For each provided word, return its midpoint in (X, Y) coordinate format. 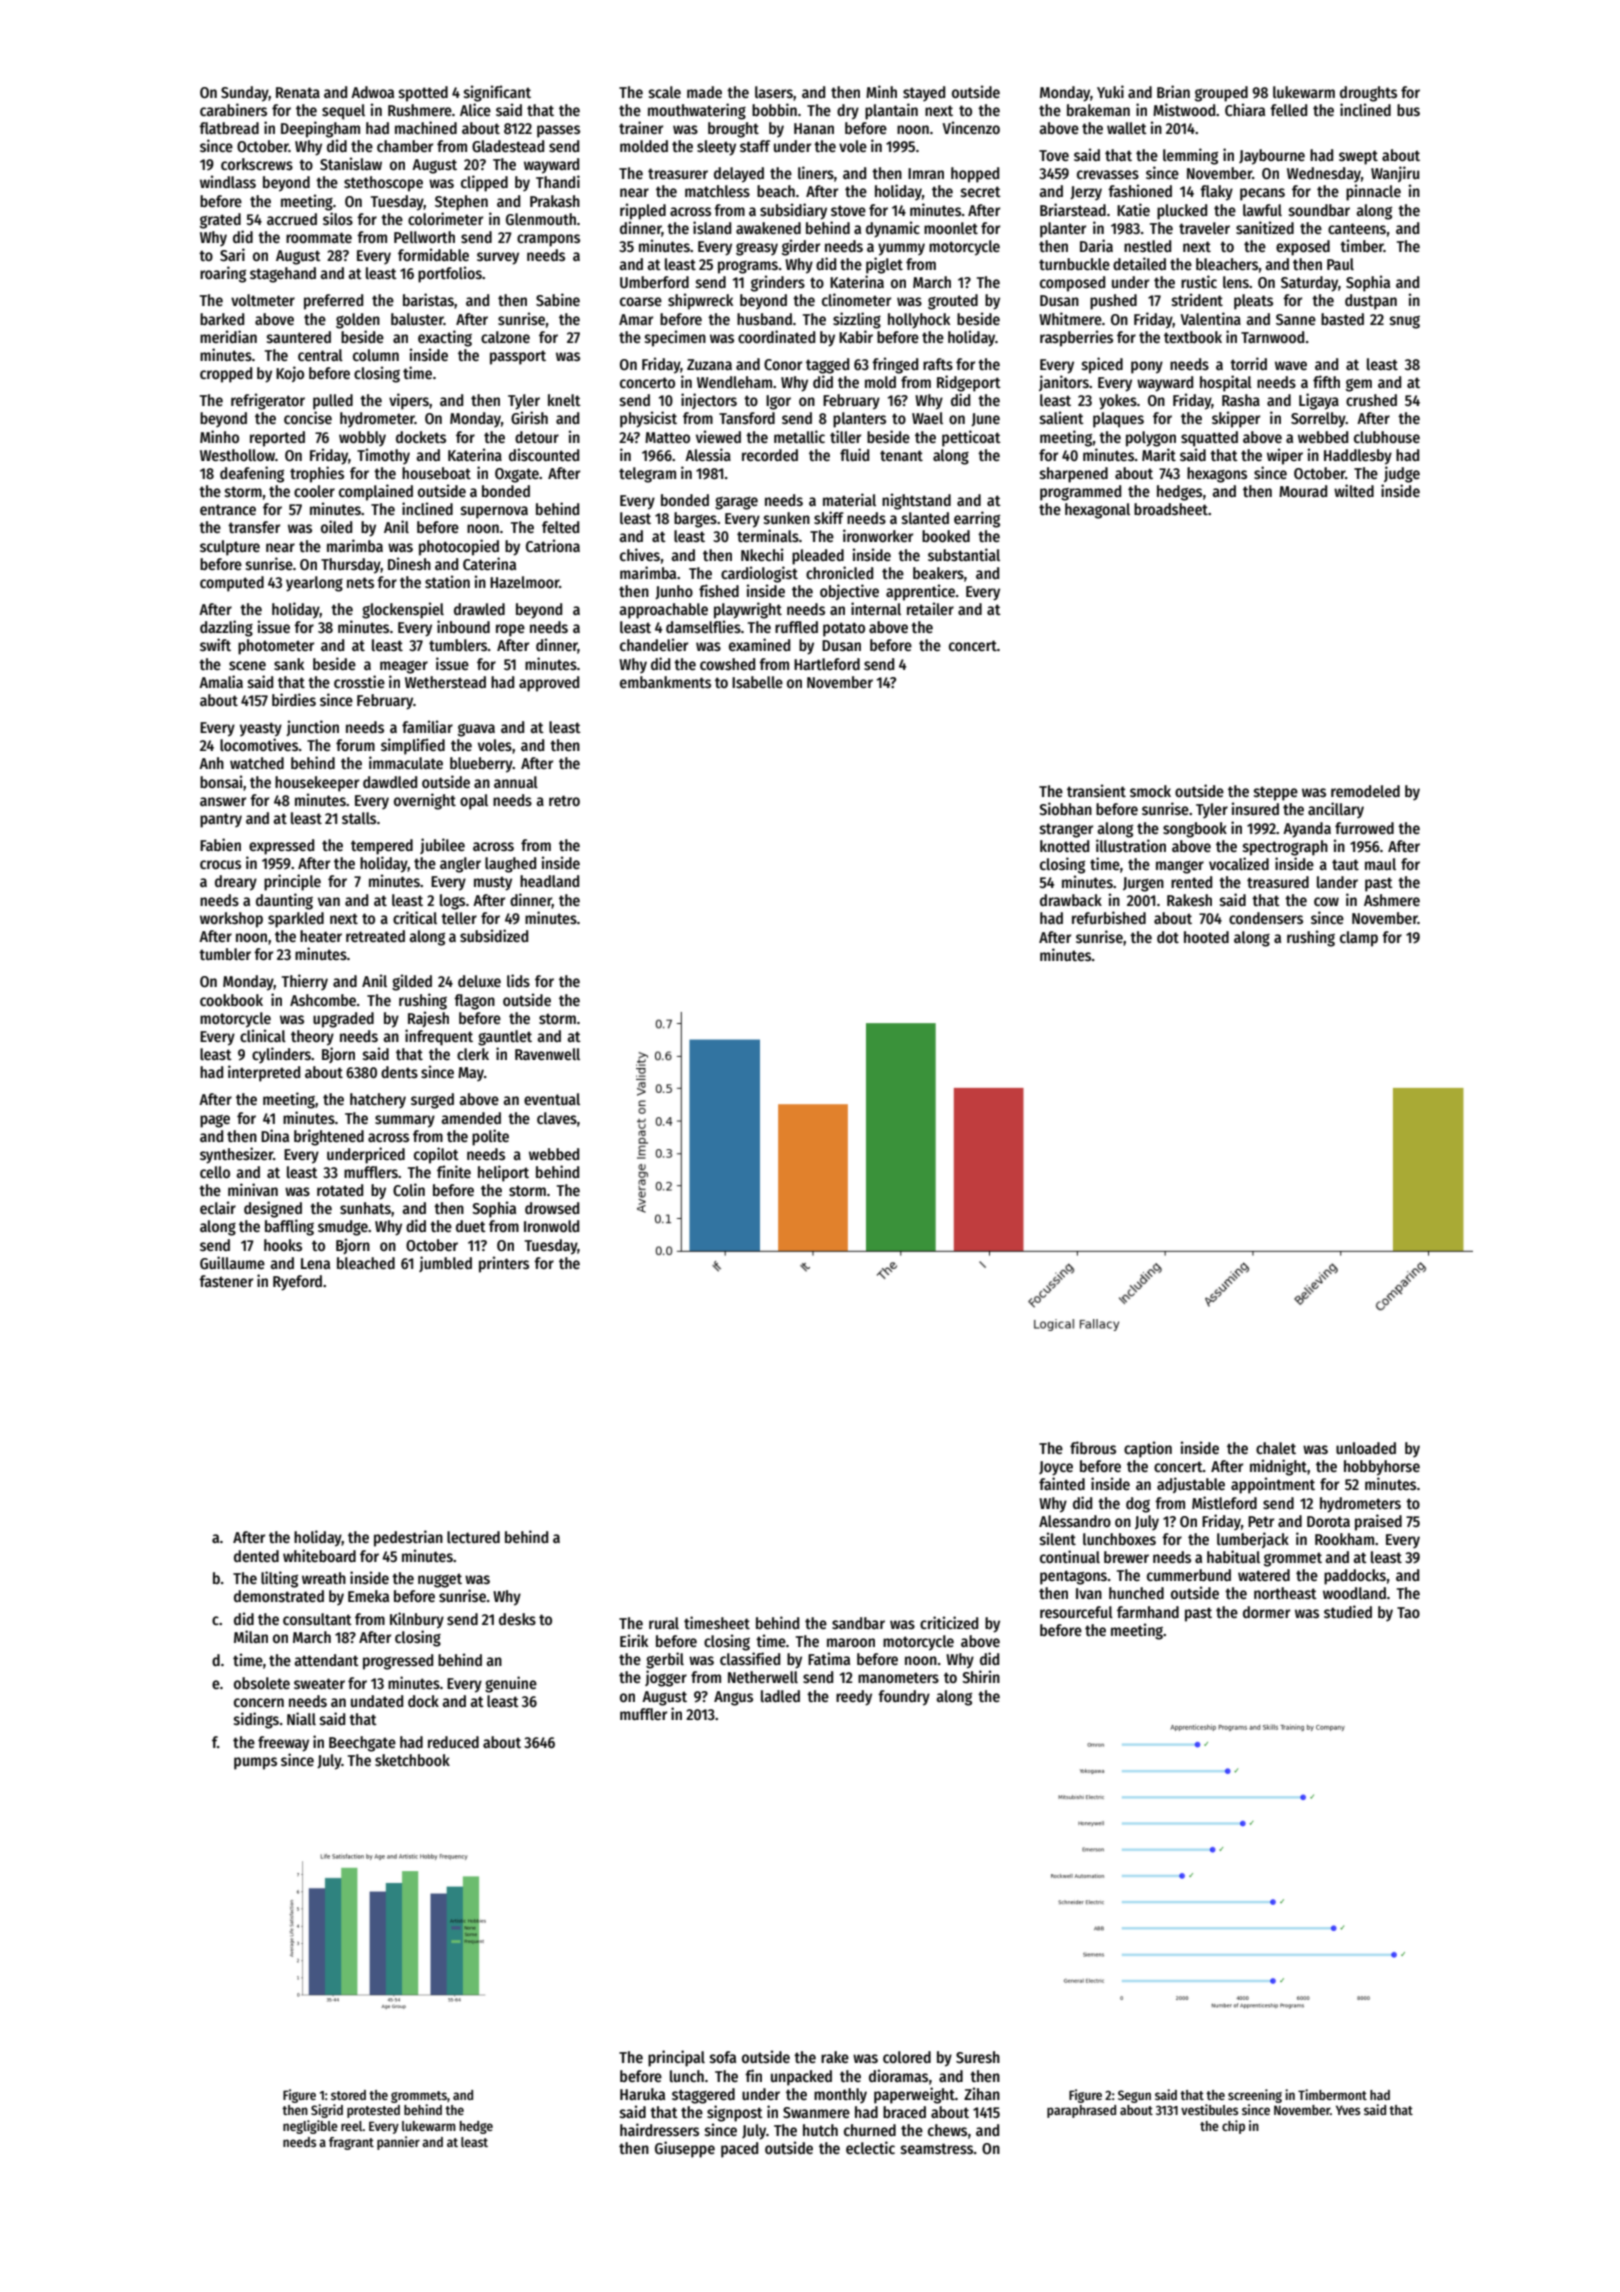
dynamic (893, 229)
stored (348, 2095)
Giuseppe (685, 2149)
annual (516, 782)
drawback (1071, 900)
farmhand (1148, 1612)
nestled (1147, 246)
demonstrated (279, 1596)
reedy (854, 1698)
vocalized (1239, 863)
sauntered (299, 337)
